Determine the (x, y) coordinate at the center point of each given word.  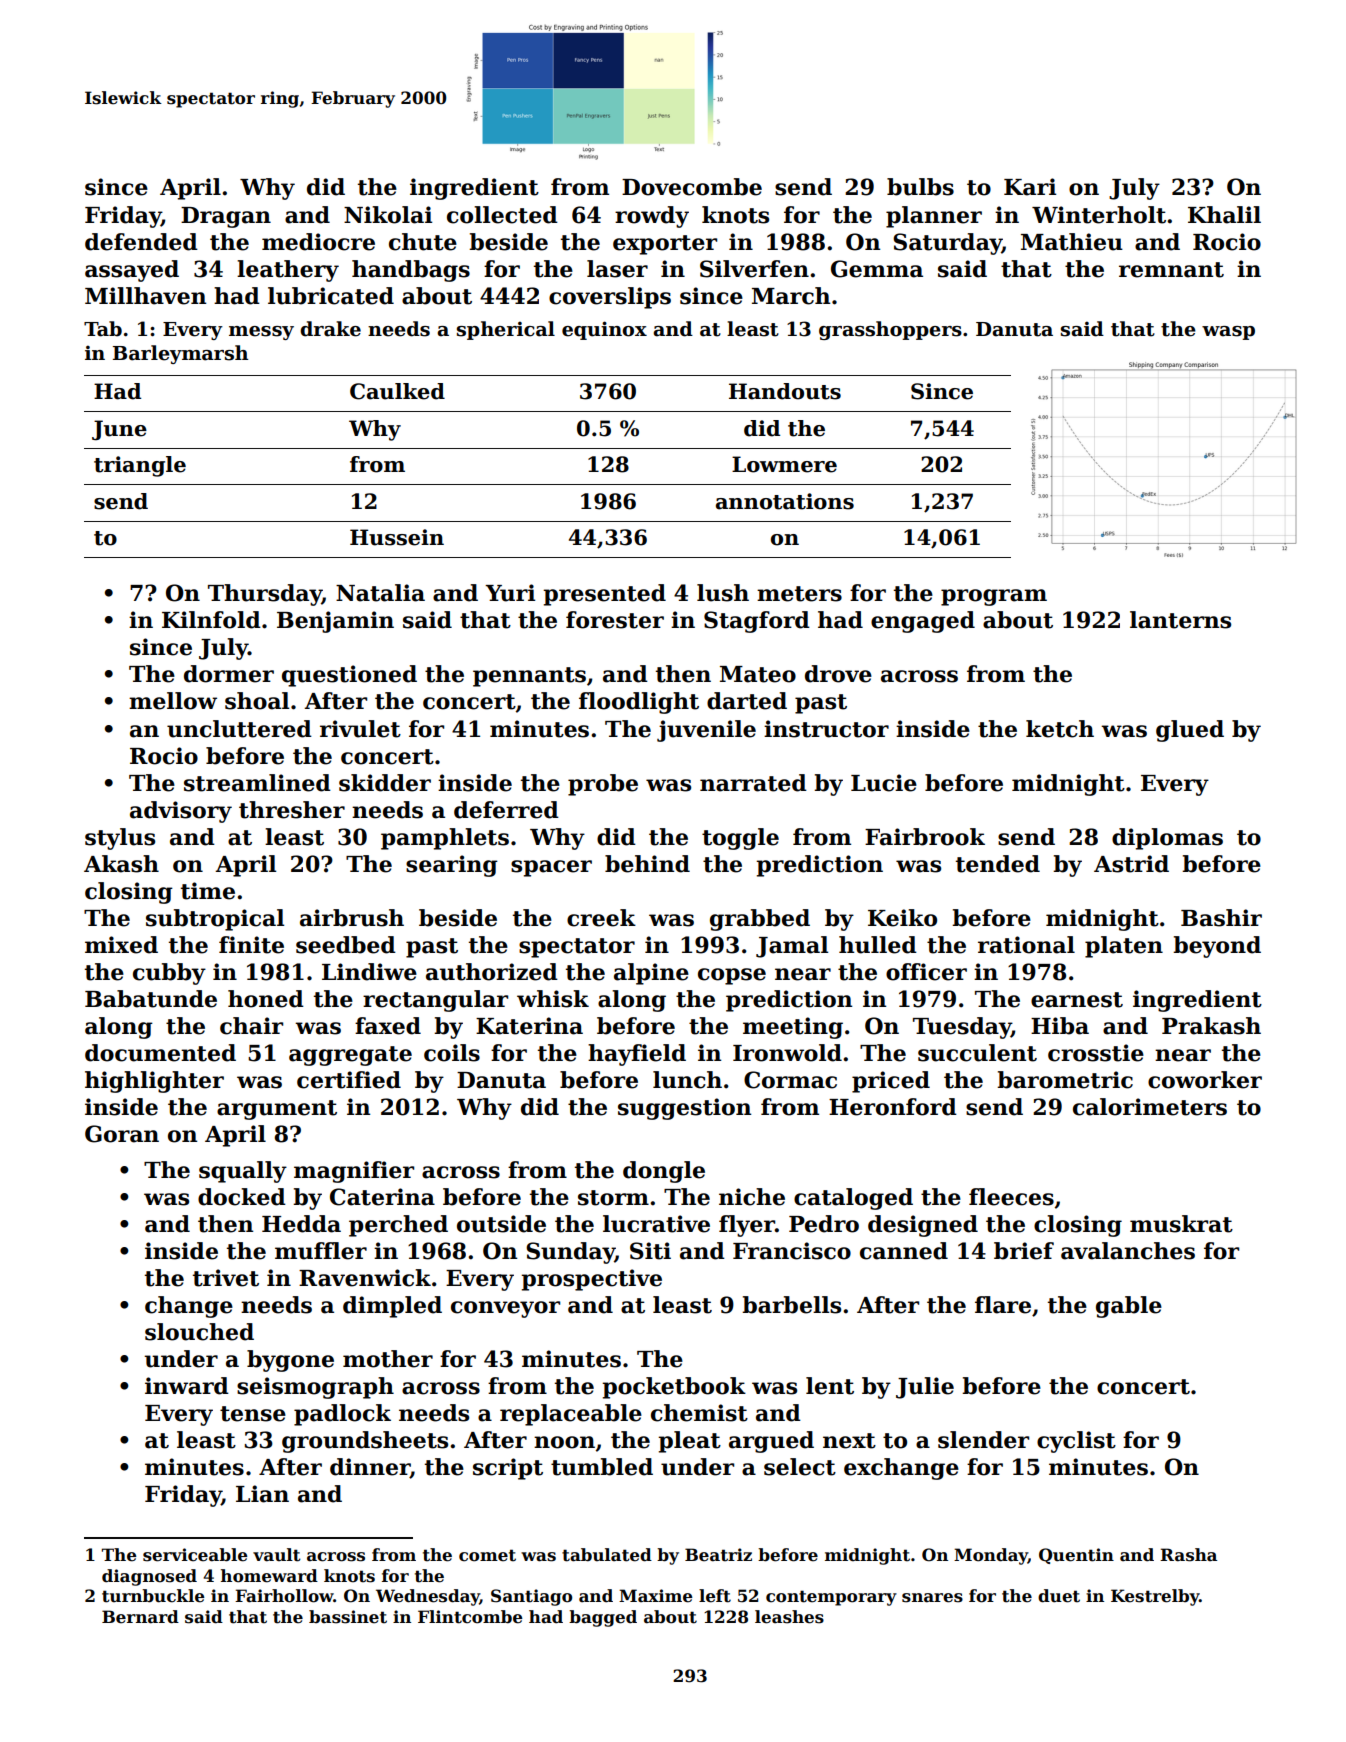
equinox (604, 330)
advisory (181, 812)
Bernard (140, 1617)
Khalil (1224, 215)
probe (603, 785)
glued (1190, 731)
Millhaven (145, 296)
